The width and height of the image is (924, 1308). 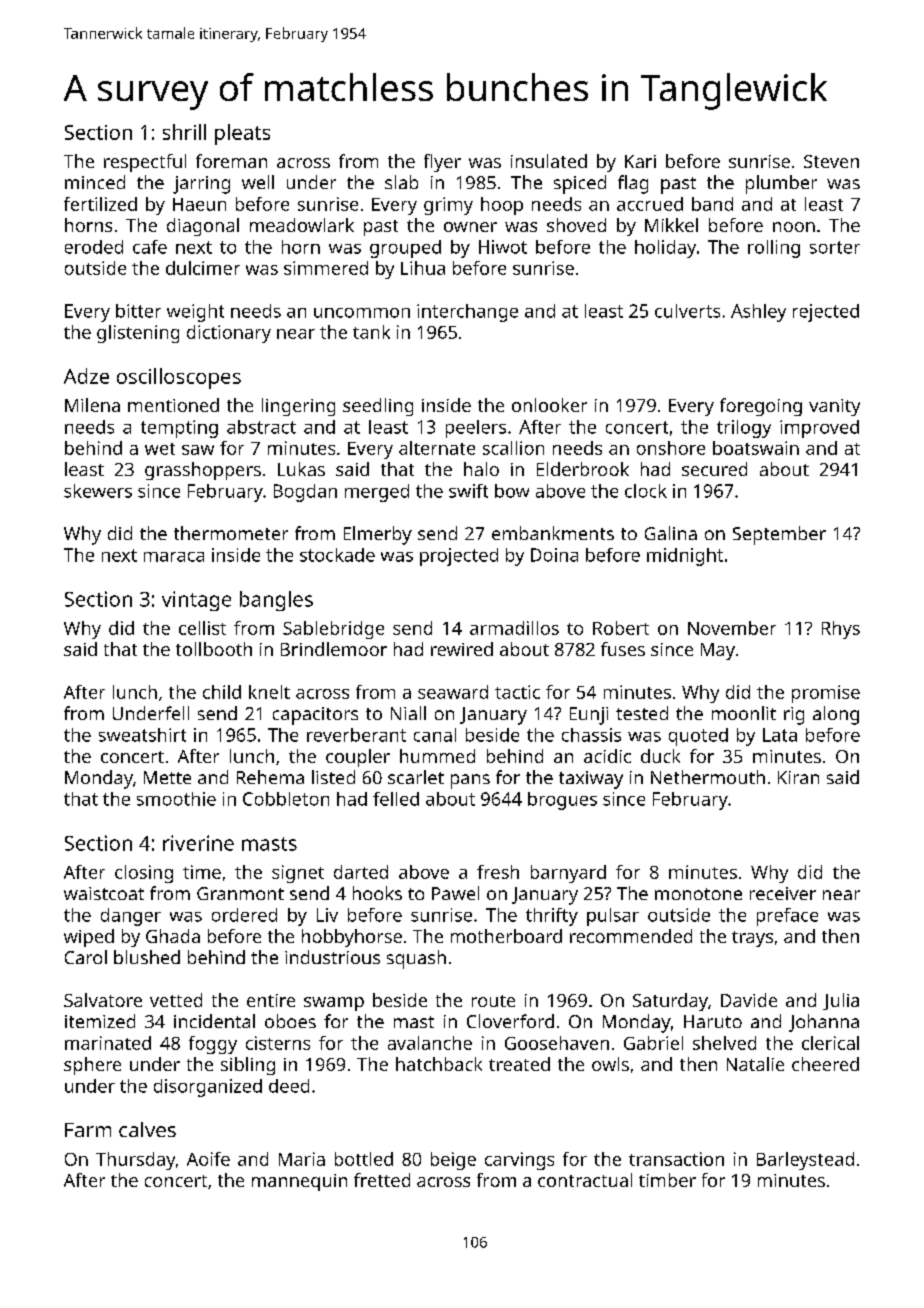 I want to click on slab, so click(x=401, y=182).
